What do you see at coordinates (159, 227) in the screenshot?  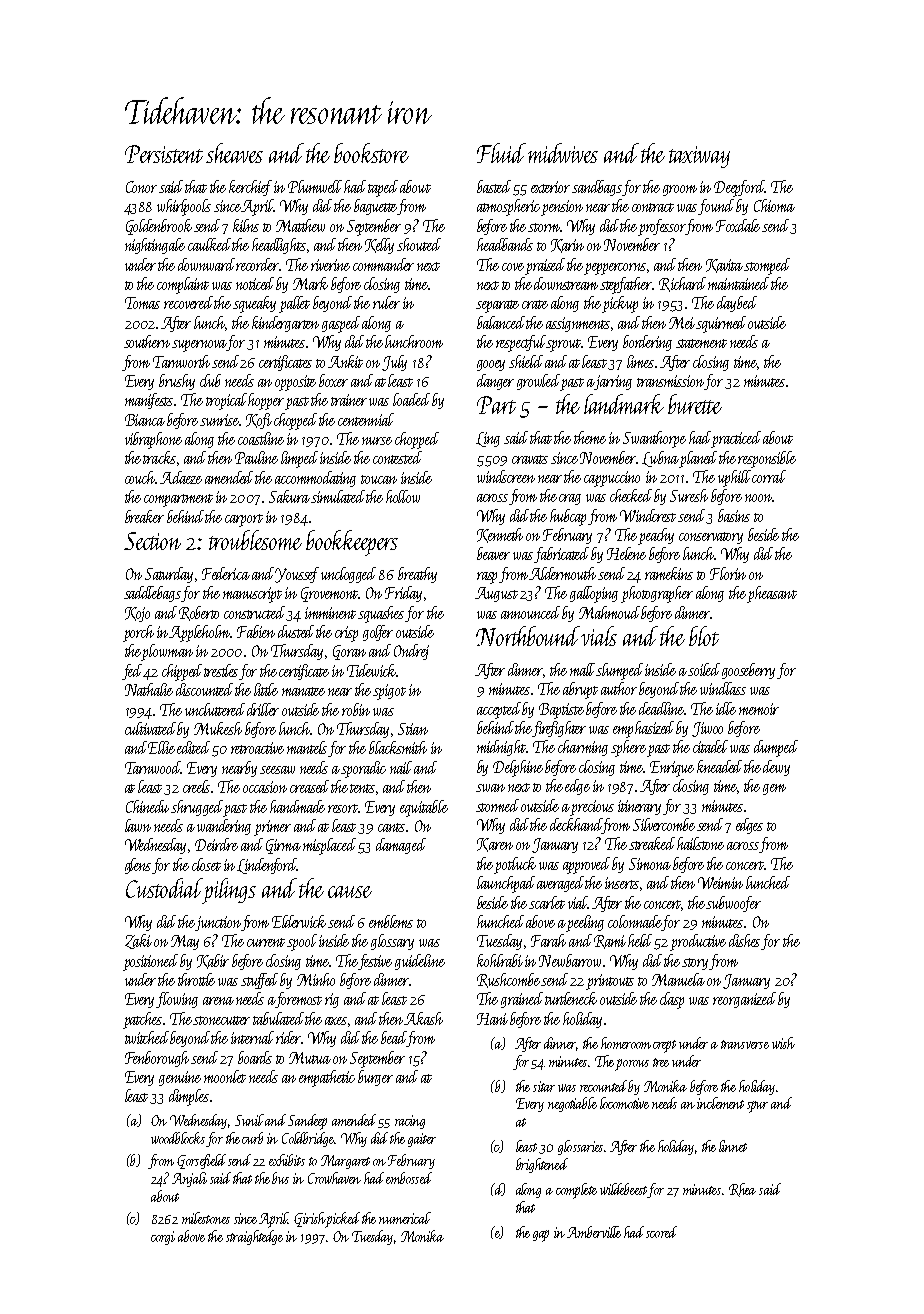 I see `Goldenbrook` at bounding box center [159, 227].
